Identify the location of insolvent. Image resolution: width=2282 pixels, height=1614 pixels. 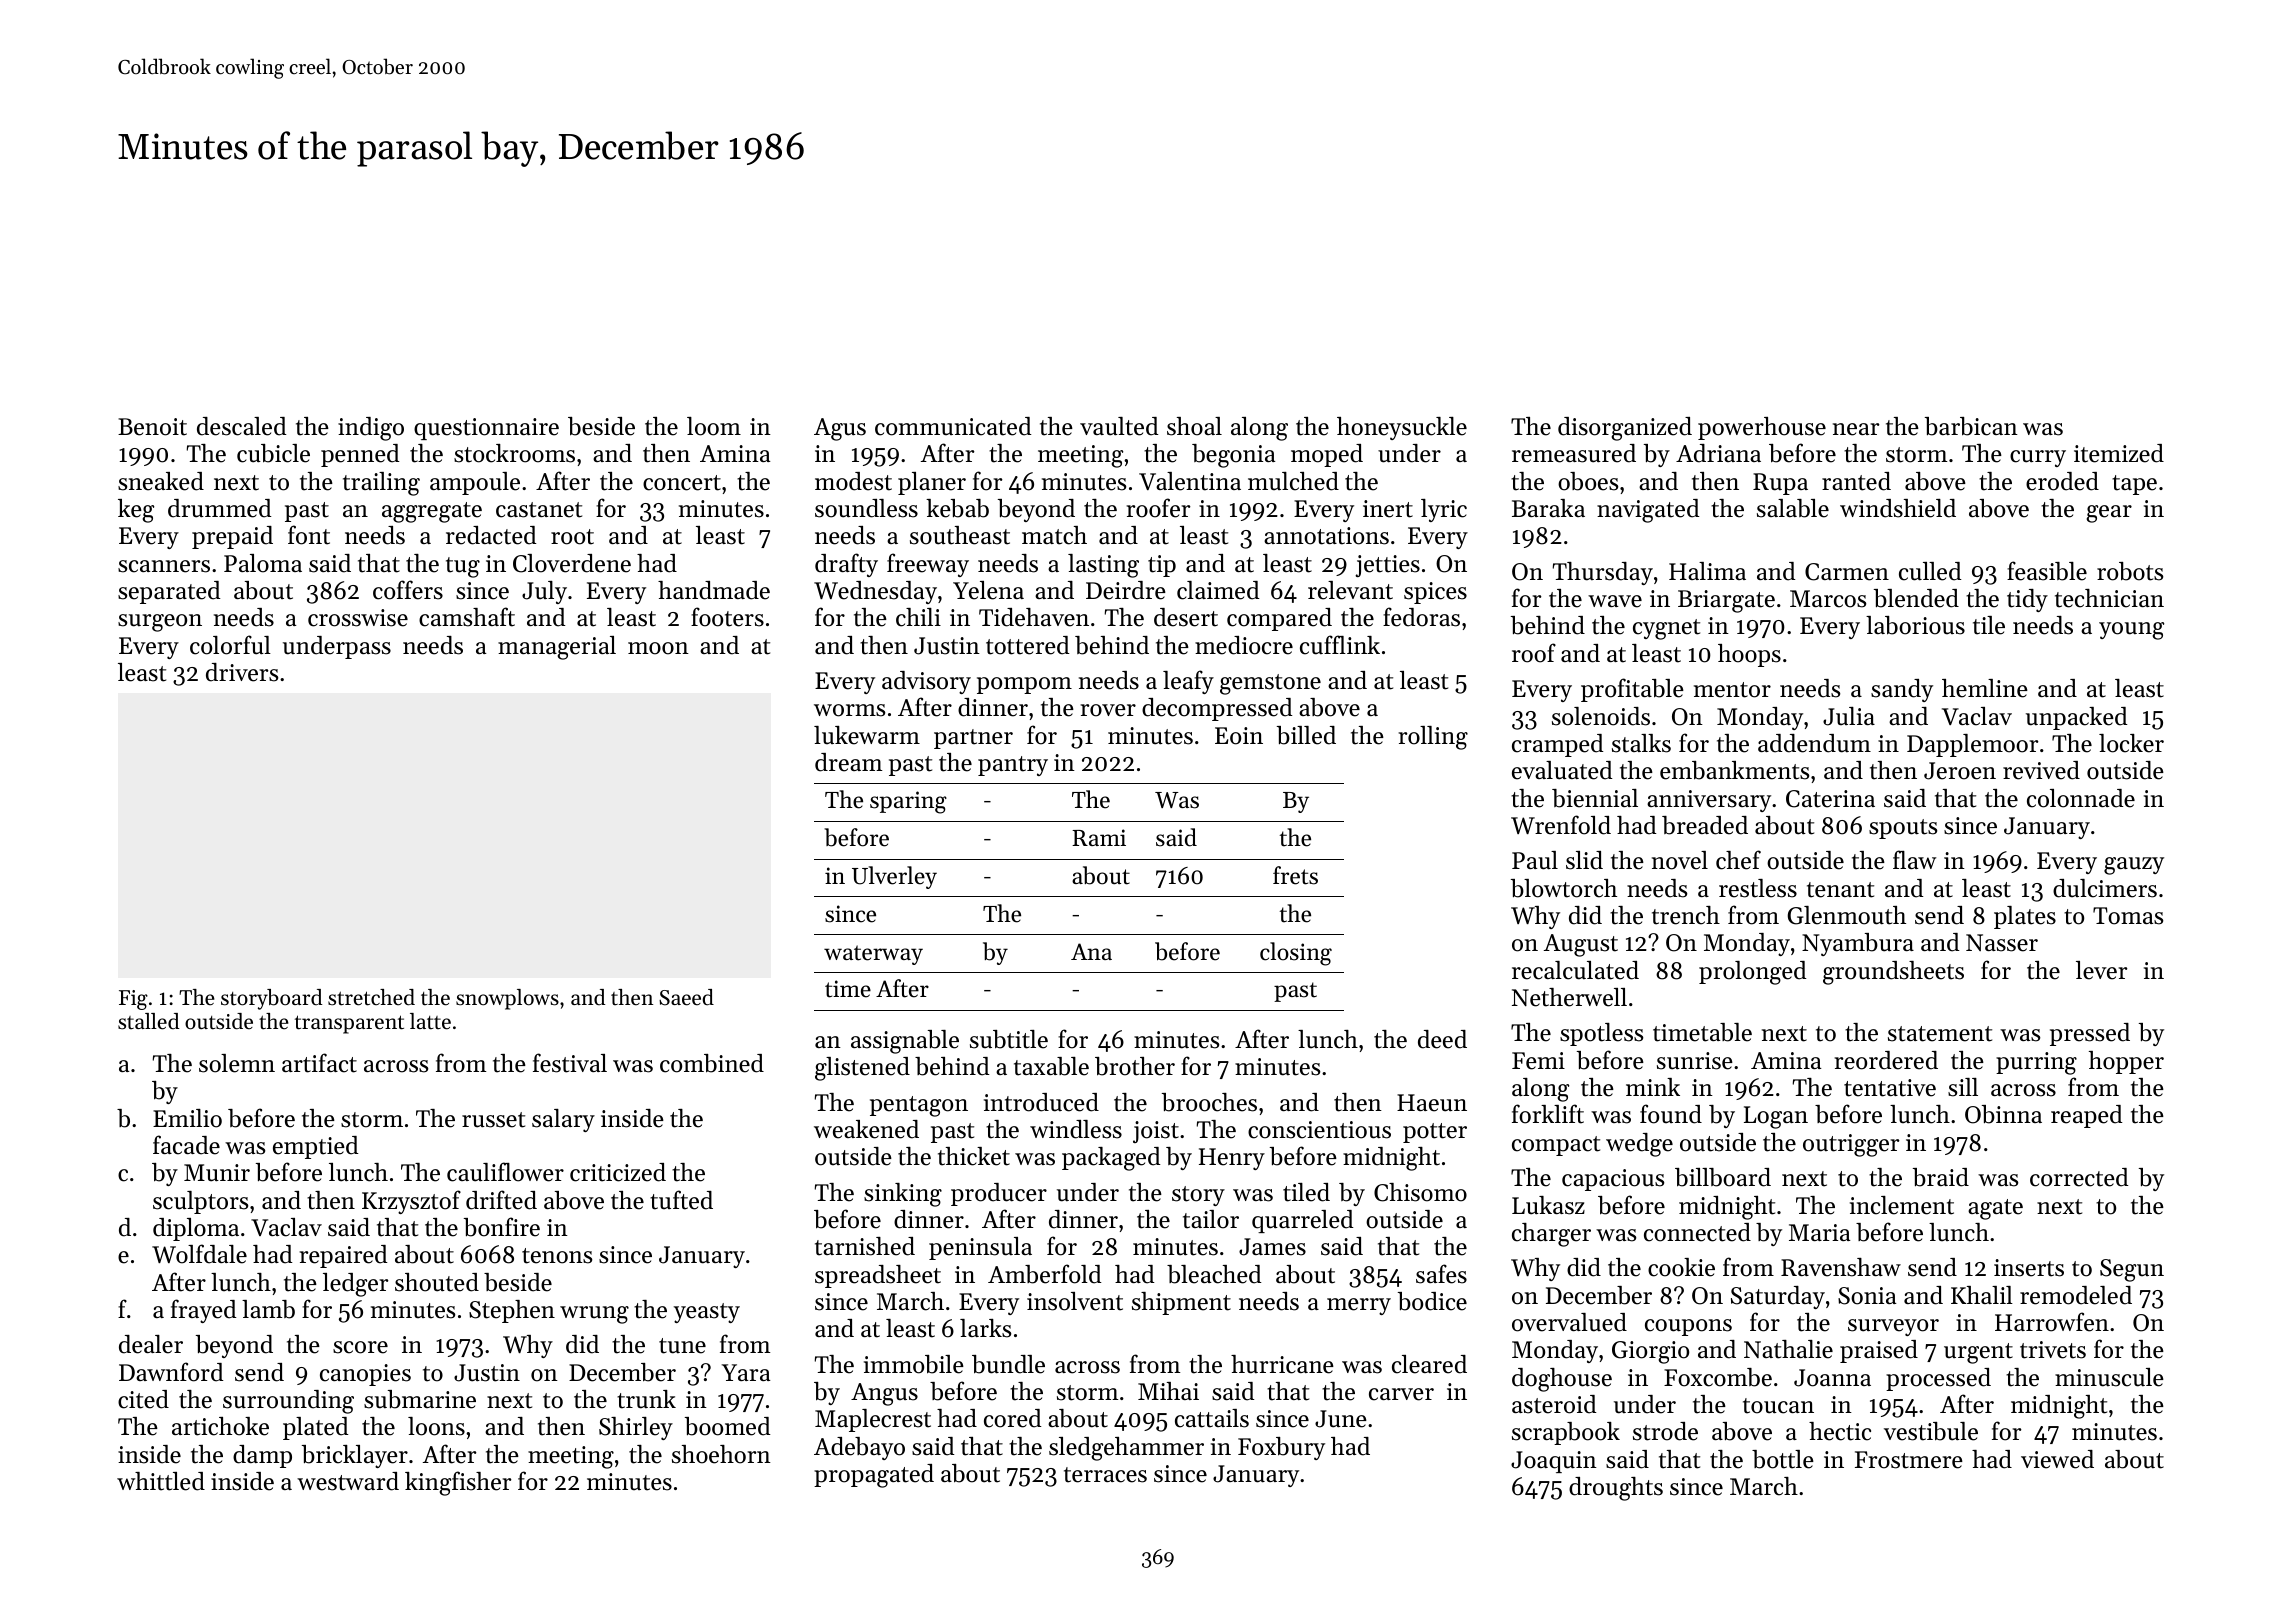
(1075, 1301).
